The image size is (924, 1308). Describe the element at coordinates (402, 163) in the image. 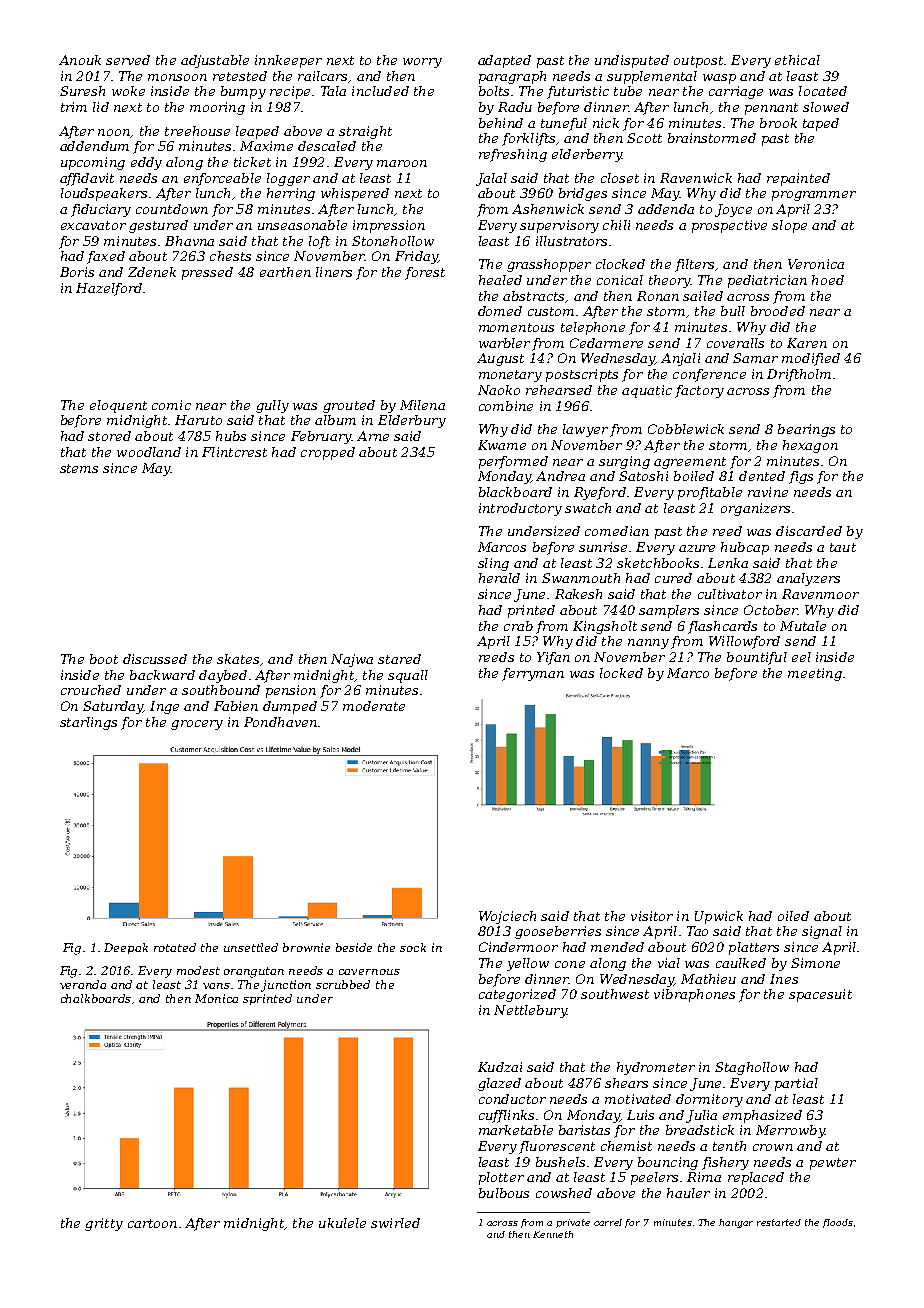

I see `maroon` at that location.
